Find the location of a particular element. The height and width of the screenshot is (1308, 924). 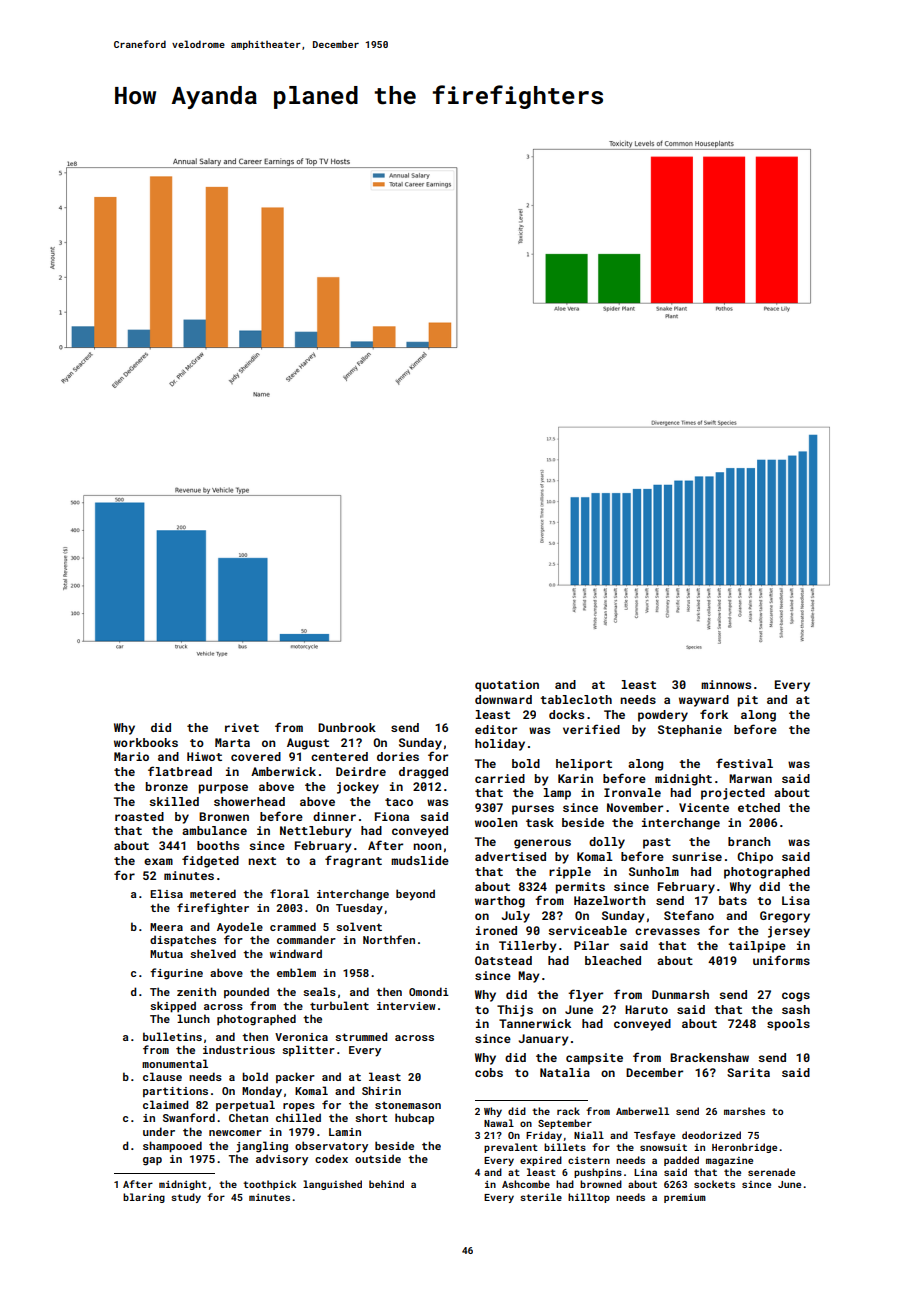

rivet is located at coordinates (242, 727).
